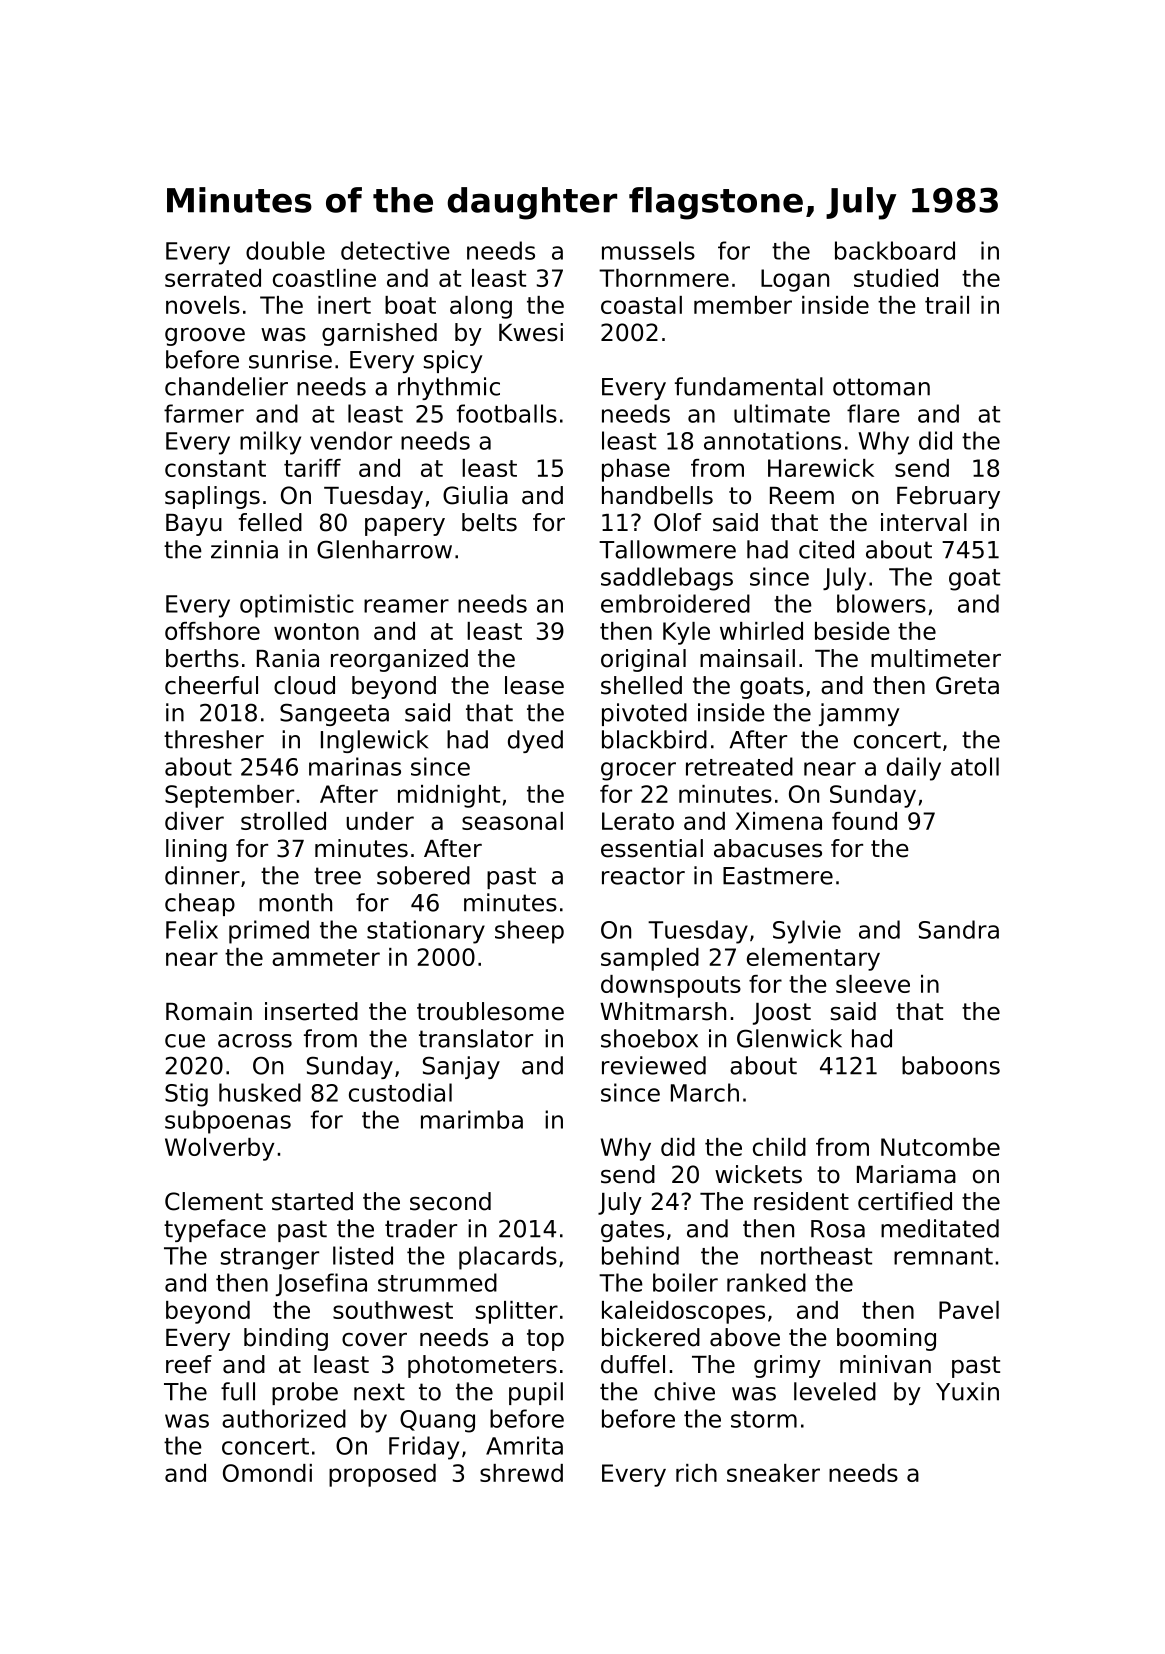 This page has width=1165, height=1654. Describe the element at coordinates (380, 821) in the page. I see `under` at that location.
